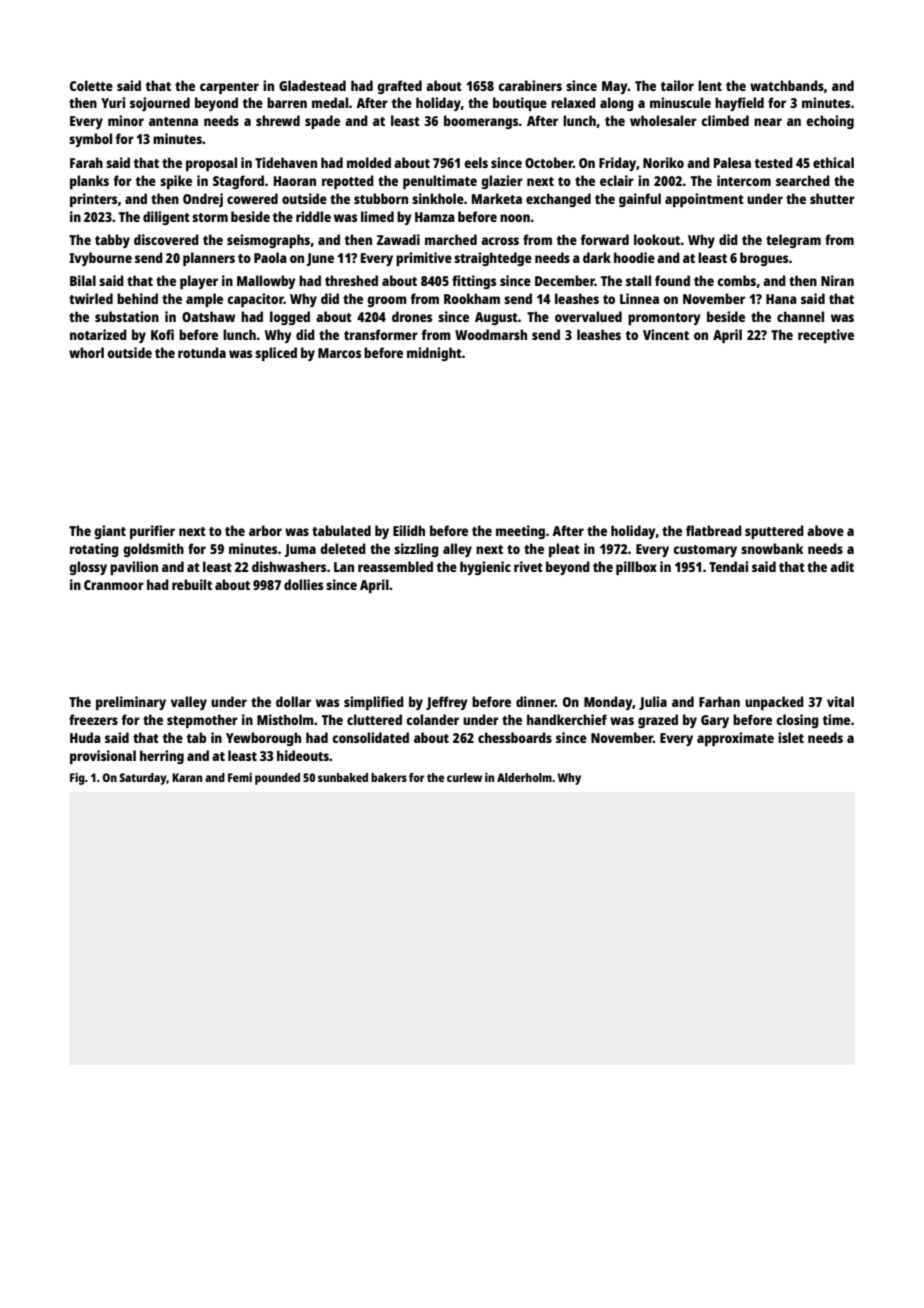  What do you see at coordinates (91, 85) in the screenshot?
I see `Colette` at bounding box center [91, 85].
